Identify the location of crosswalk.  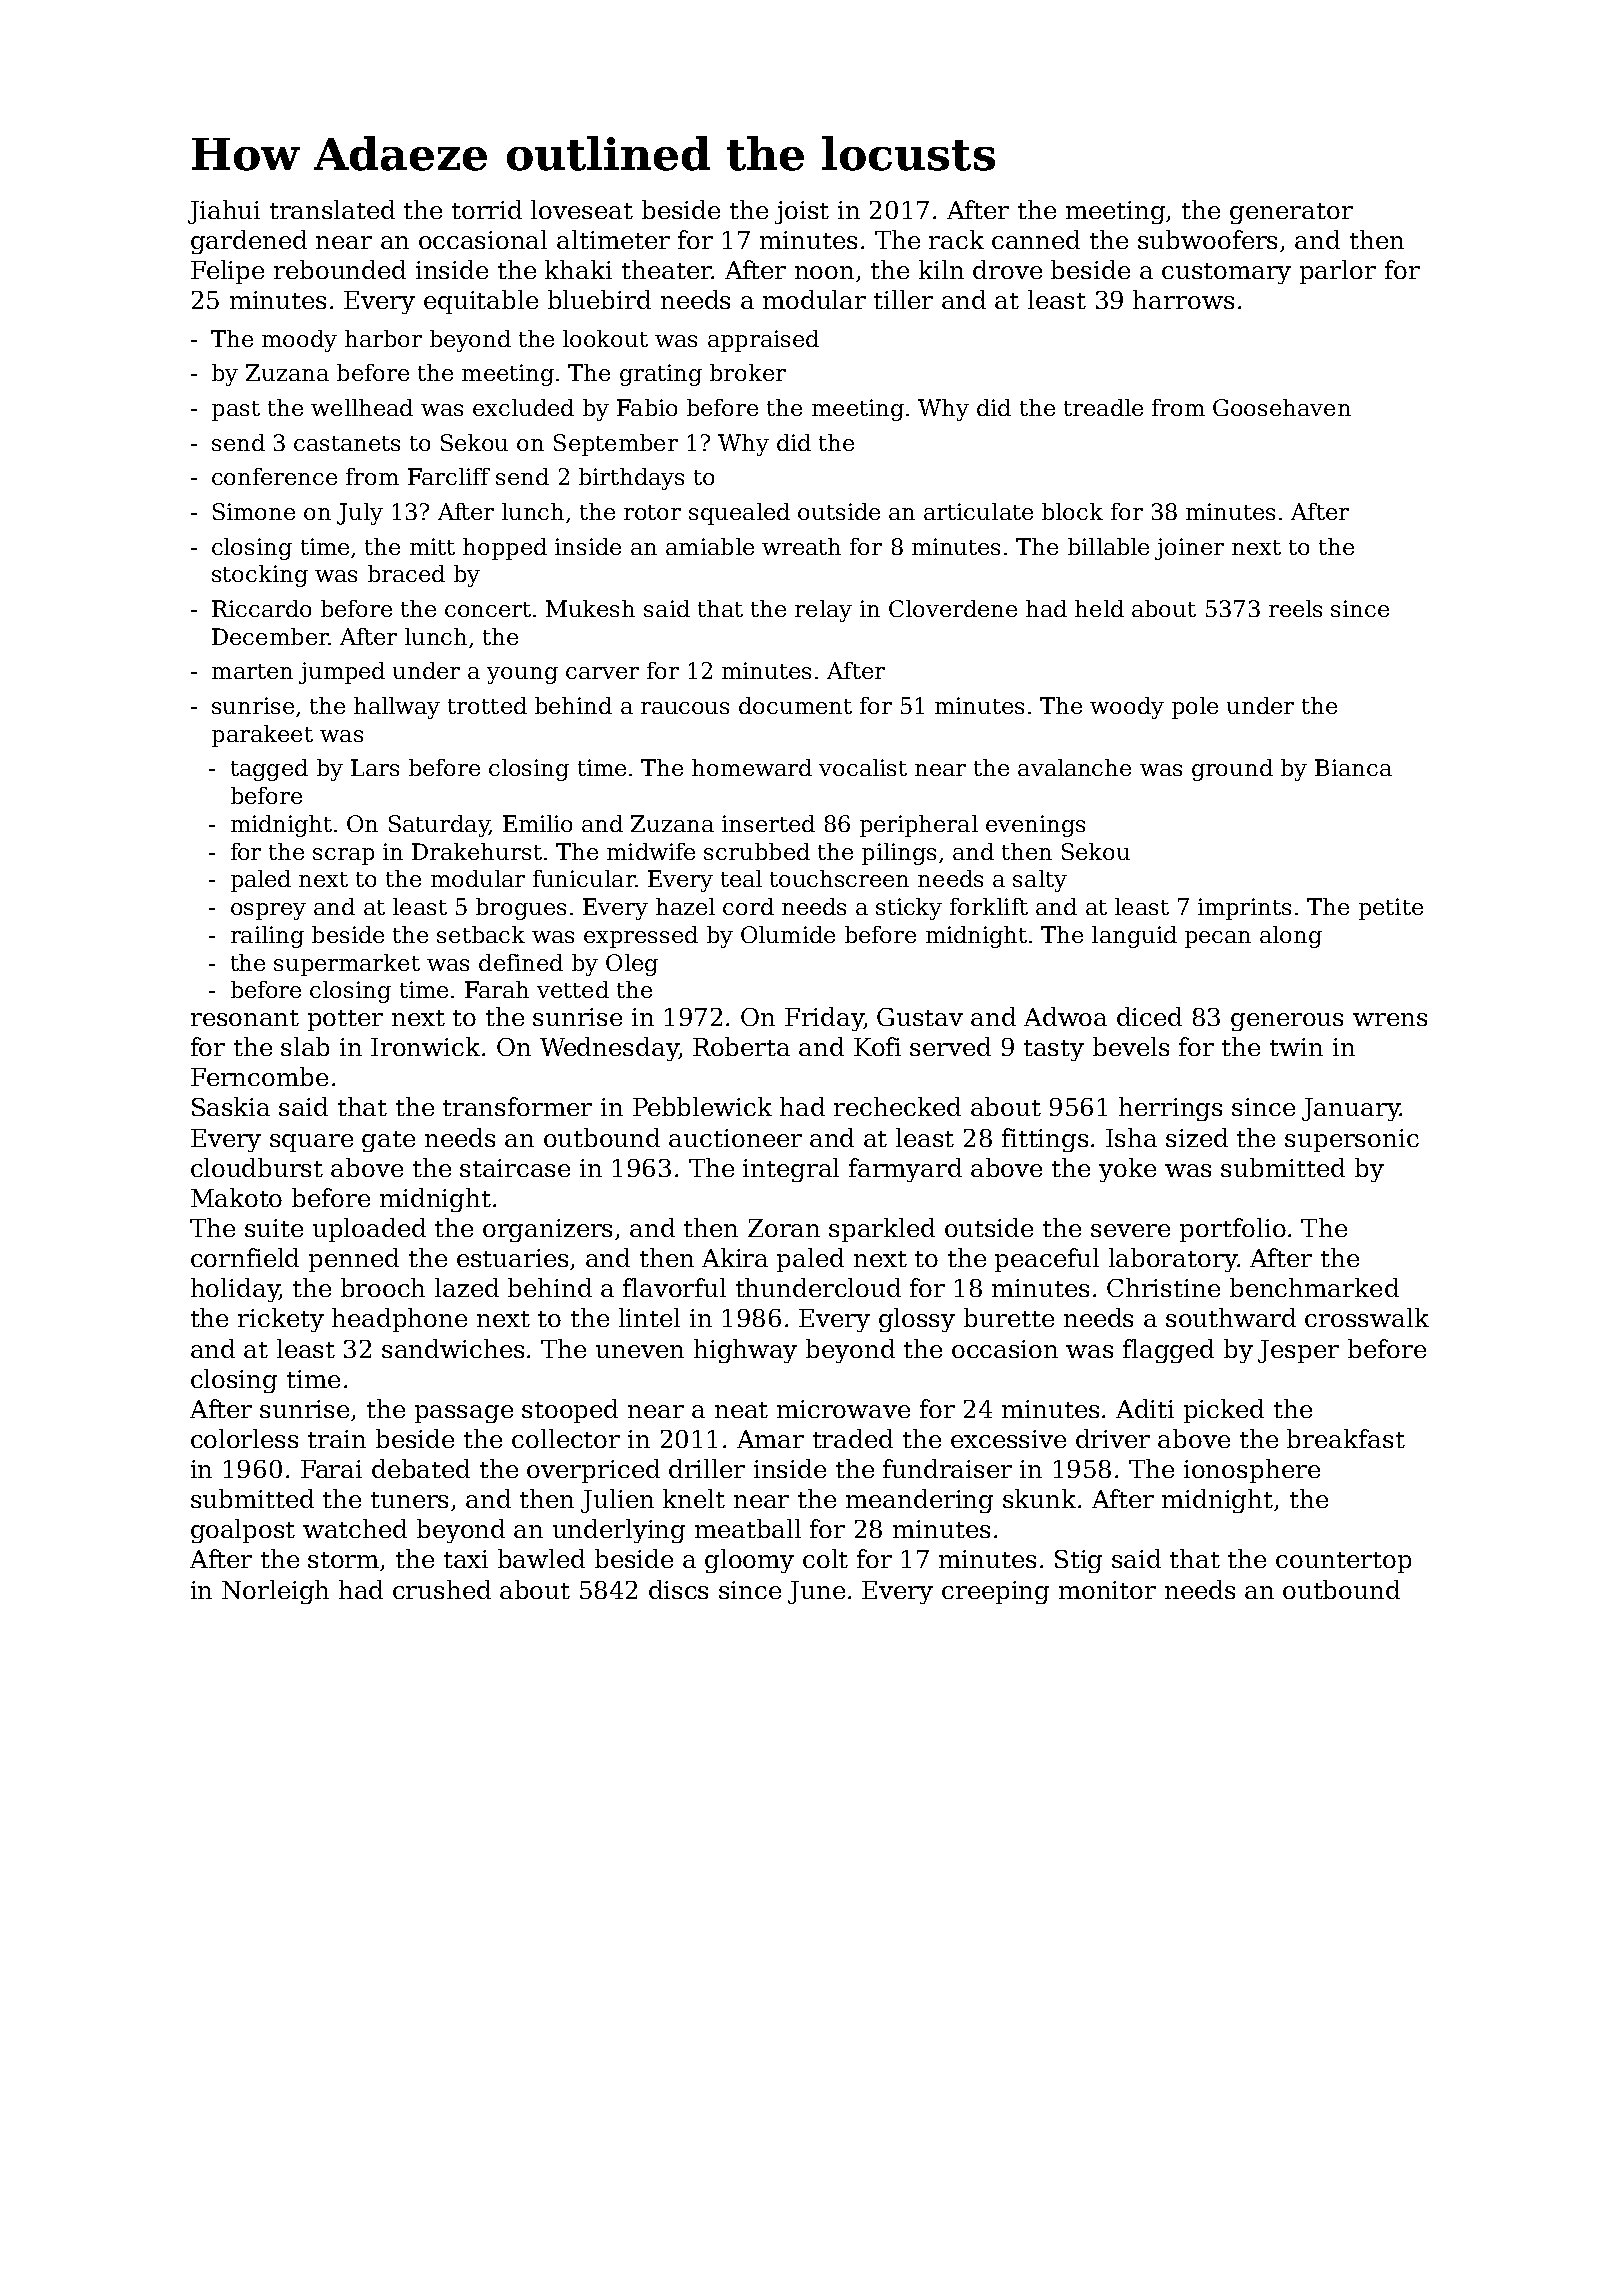
(1367, 1317).
